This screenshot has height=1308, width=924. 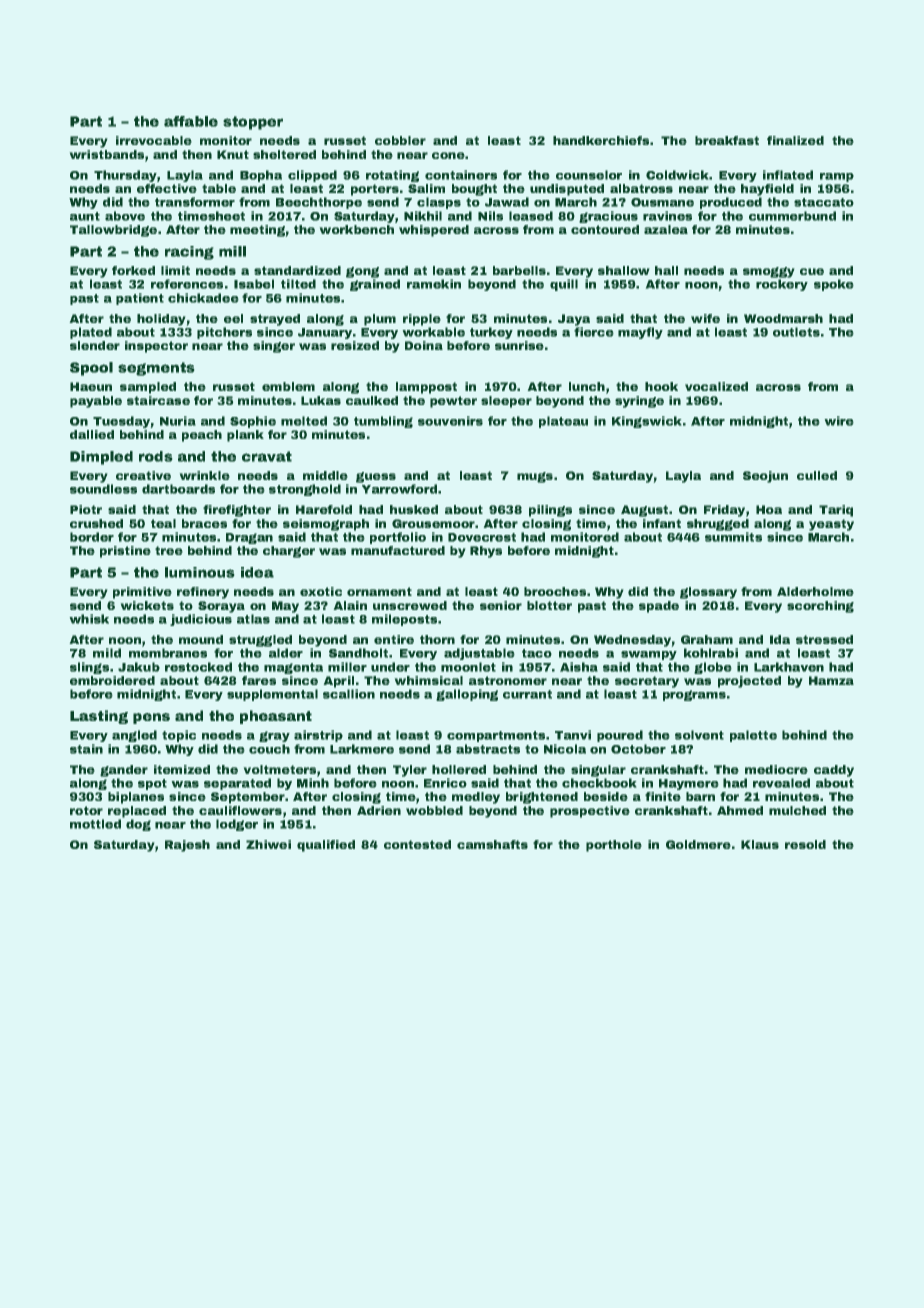 I want to click on handkerchiefs, so click(x=601, y=140).
